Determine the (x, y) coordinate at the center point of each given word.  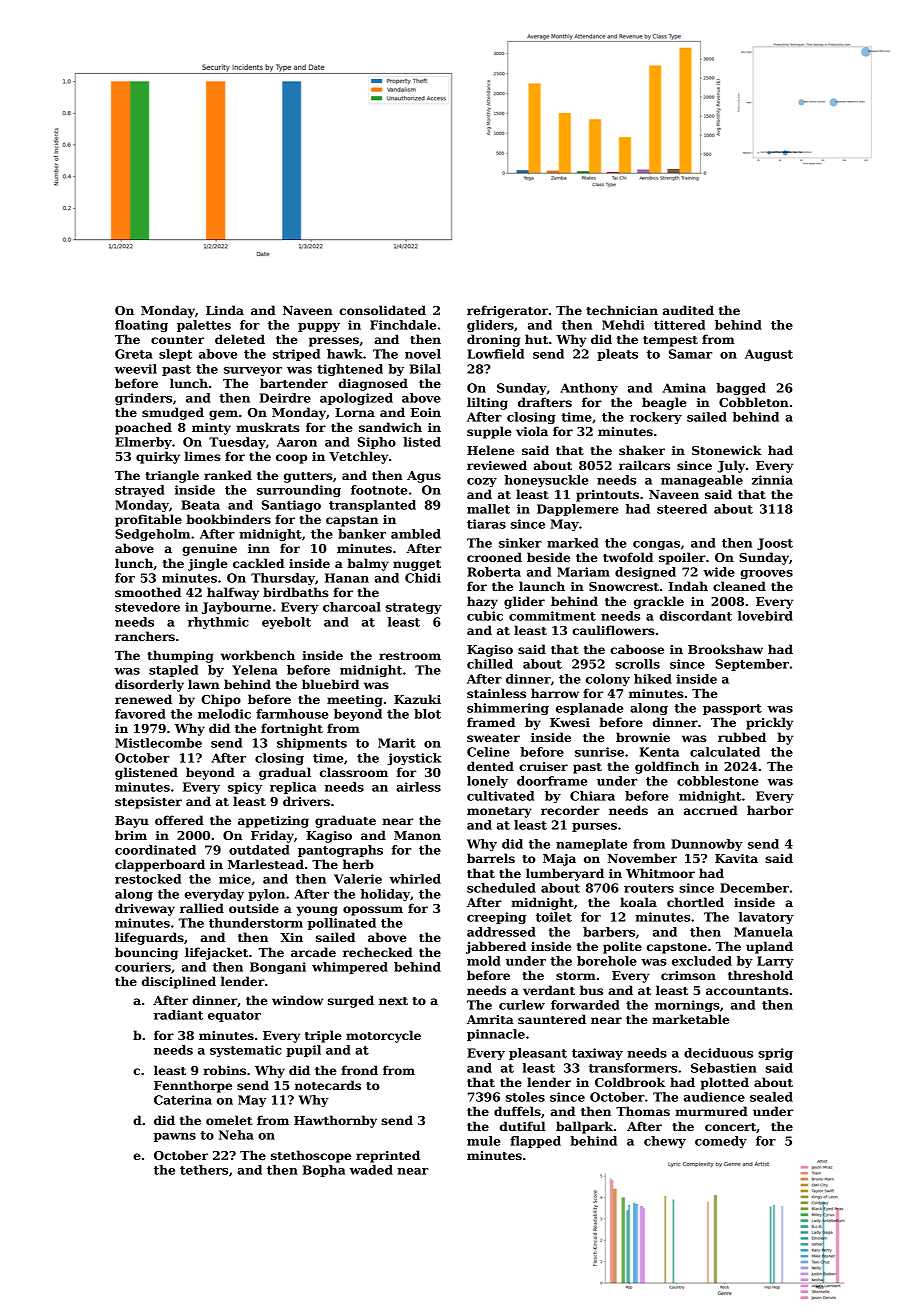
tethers (204, 1170)
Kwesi (570, 722)
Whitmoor (660, 873)
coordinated (155, 850)
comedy (721, 1142)
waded (371, 1170)
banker (362, 534)
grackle (659, 602)
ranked (228, 475)
